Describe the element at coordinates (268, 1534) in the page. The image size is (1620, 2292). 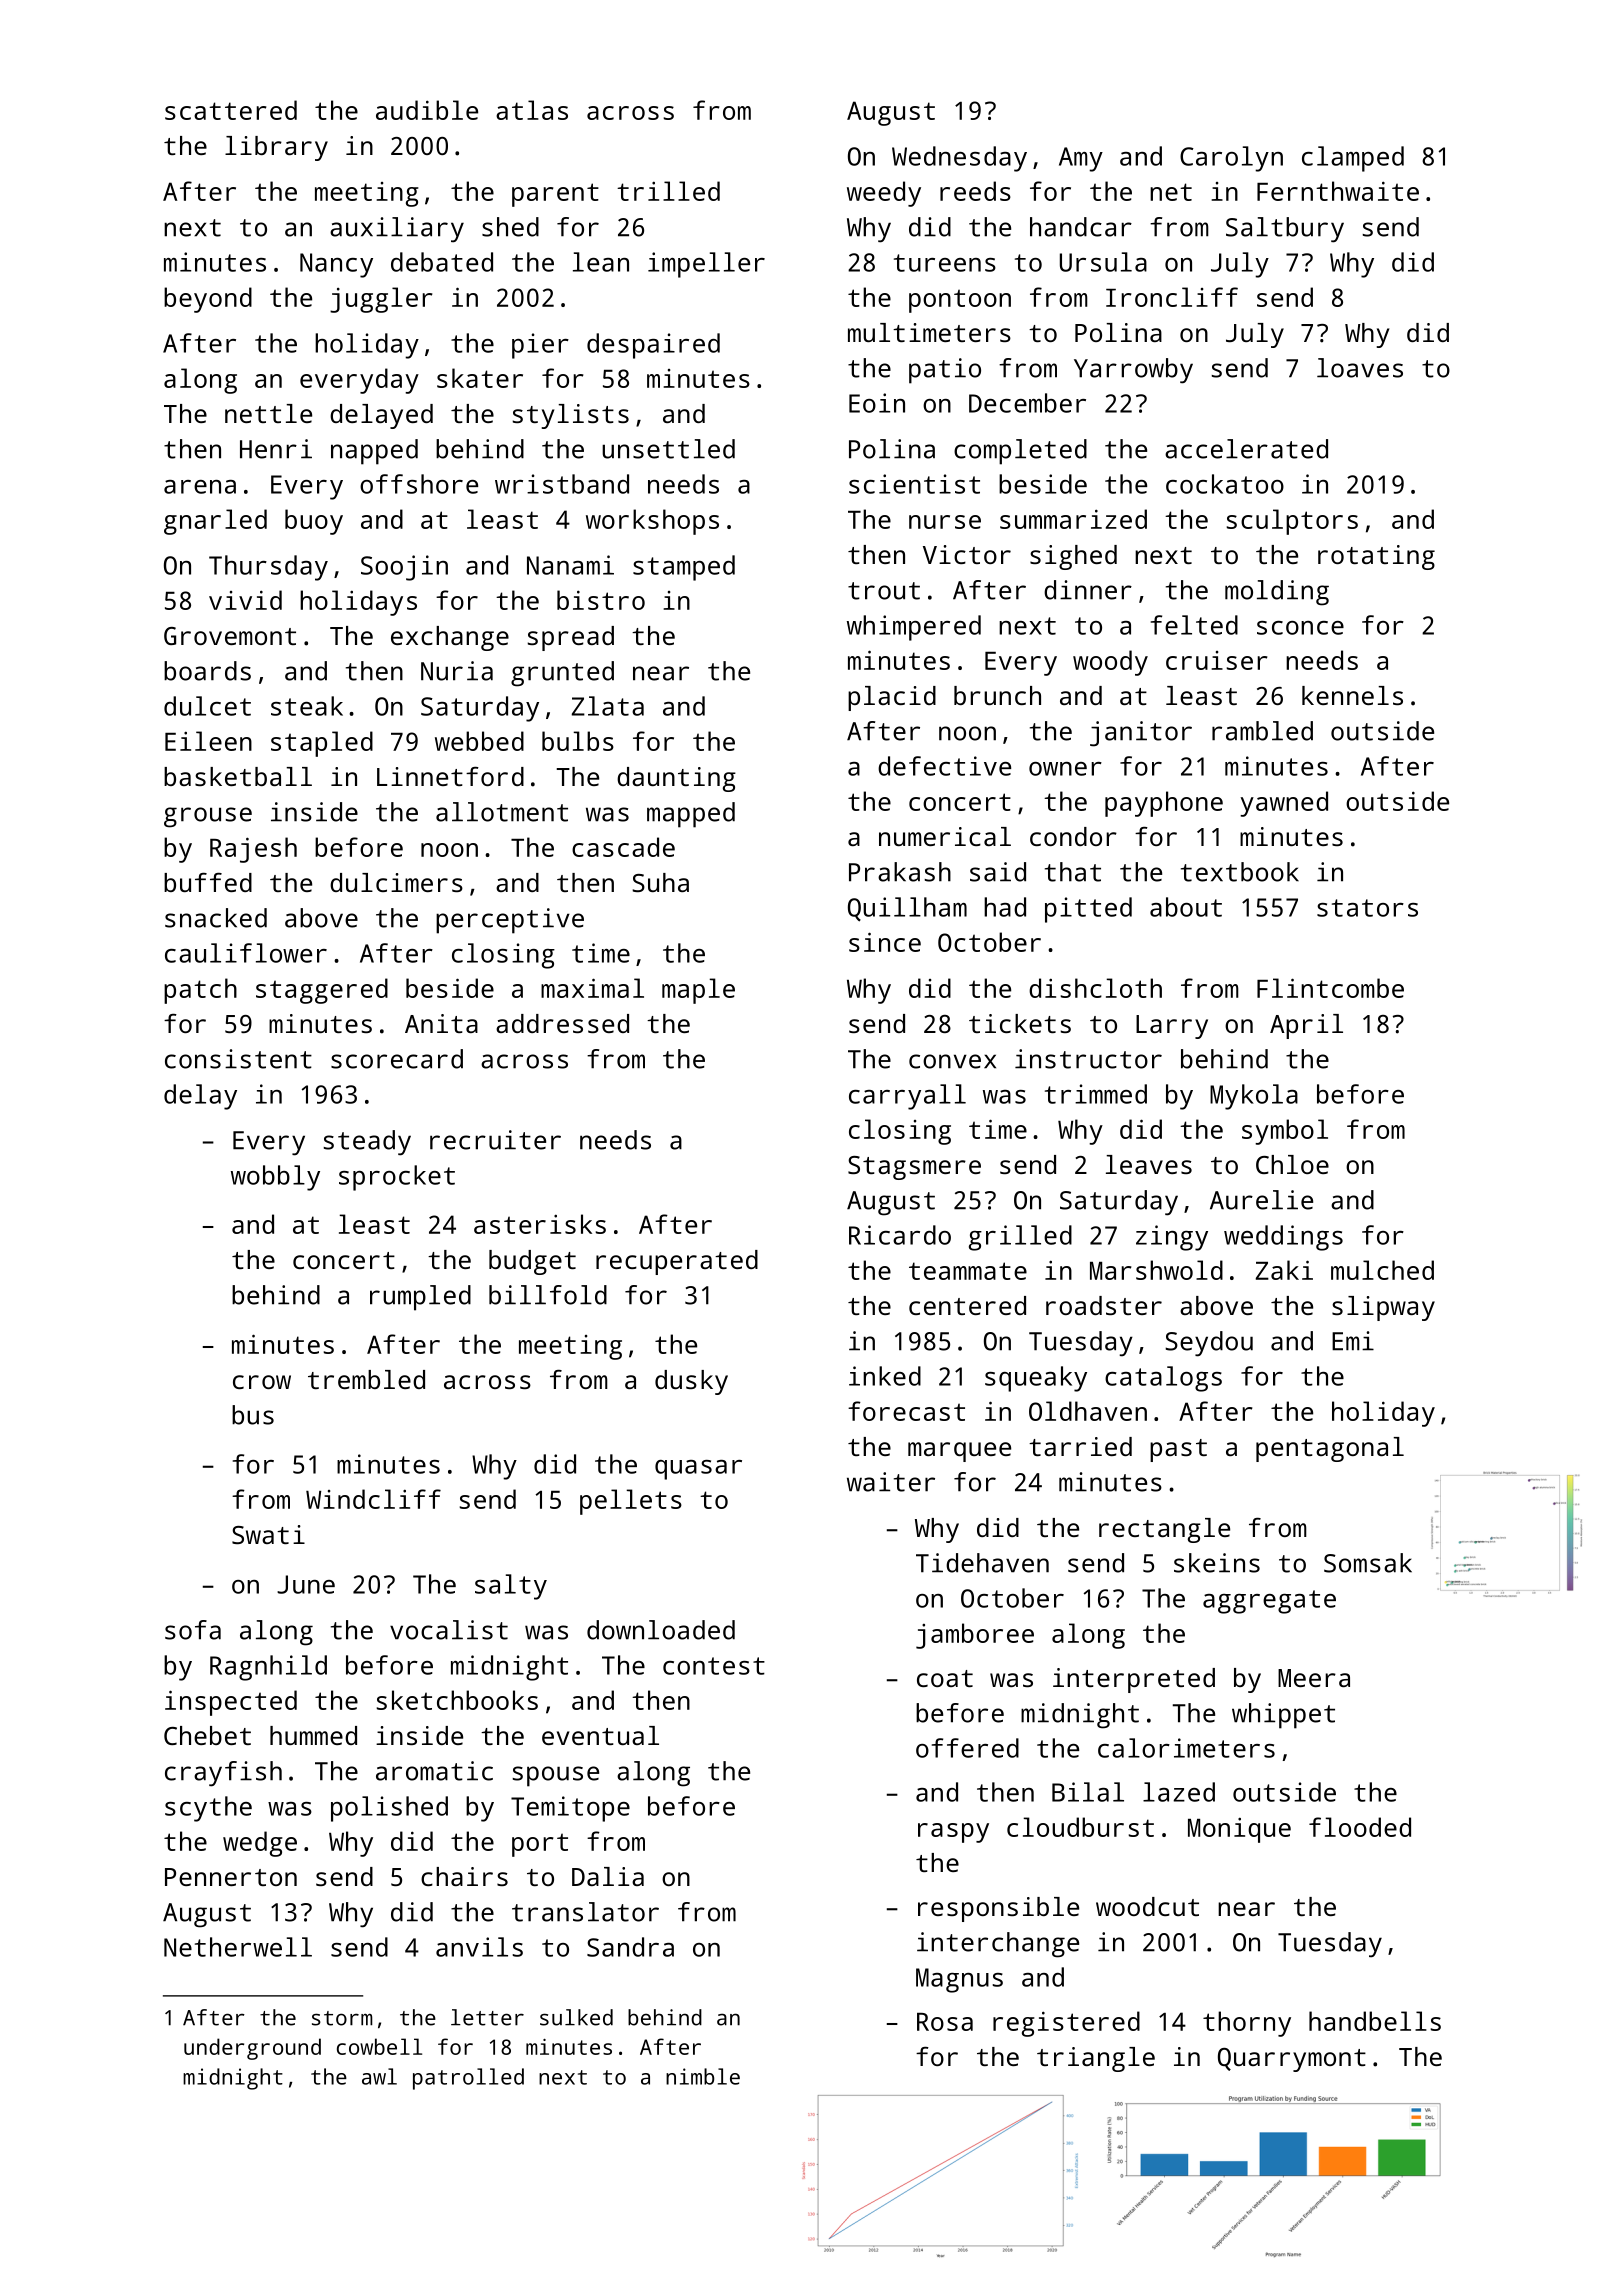
I see `Swati` at that location.
